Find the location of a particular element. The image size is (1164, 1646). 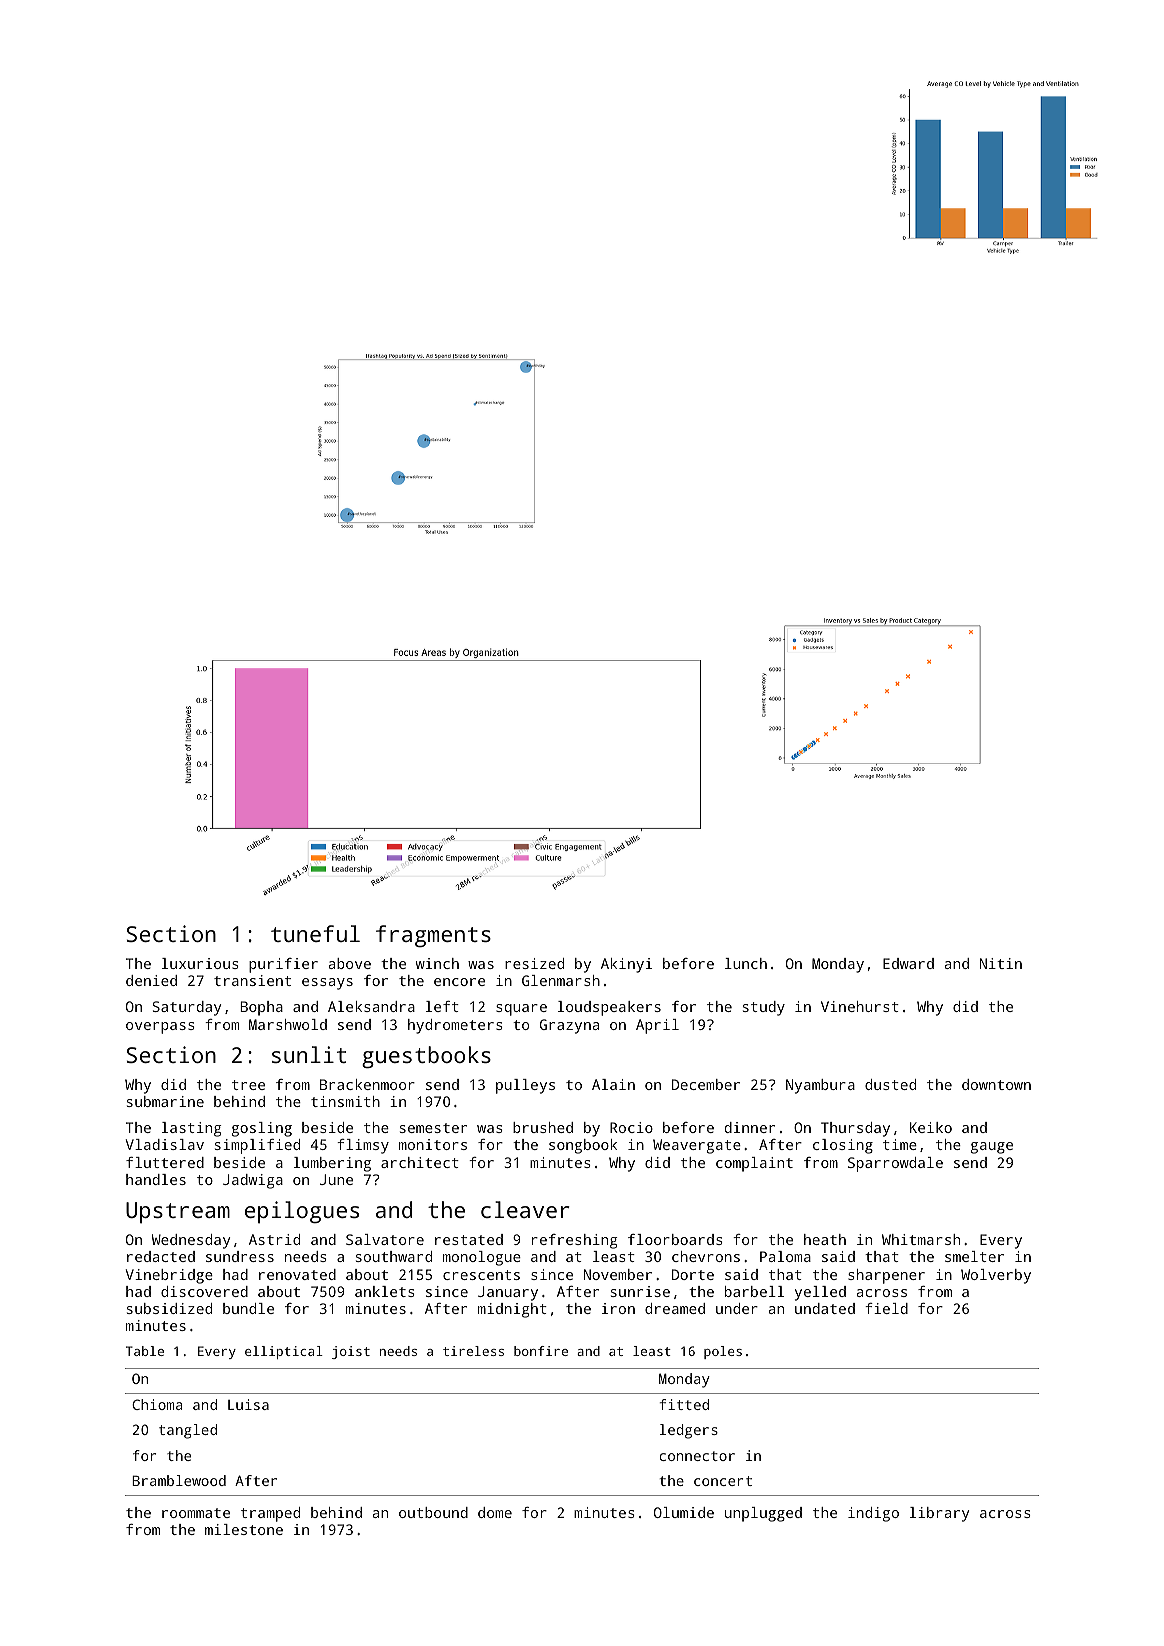

roommate is located at coordinates (196, 1513).
